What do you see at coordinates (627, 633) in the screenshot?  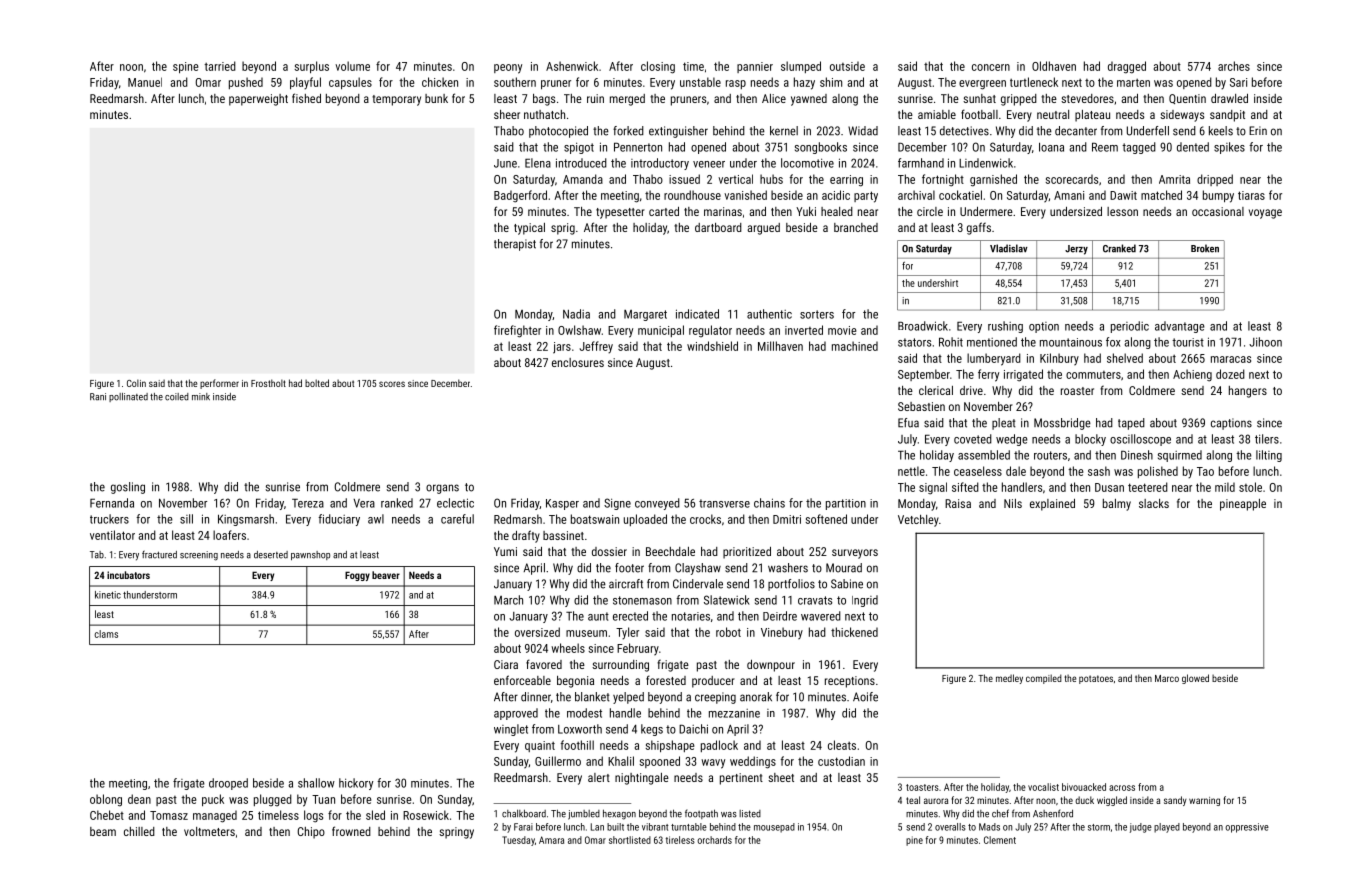 I see `Tyler` at bounding box center [627, 633].
